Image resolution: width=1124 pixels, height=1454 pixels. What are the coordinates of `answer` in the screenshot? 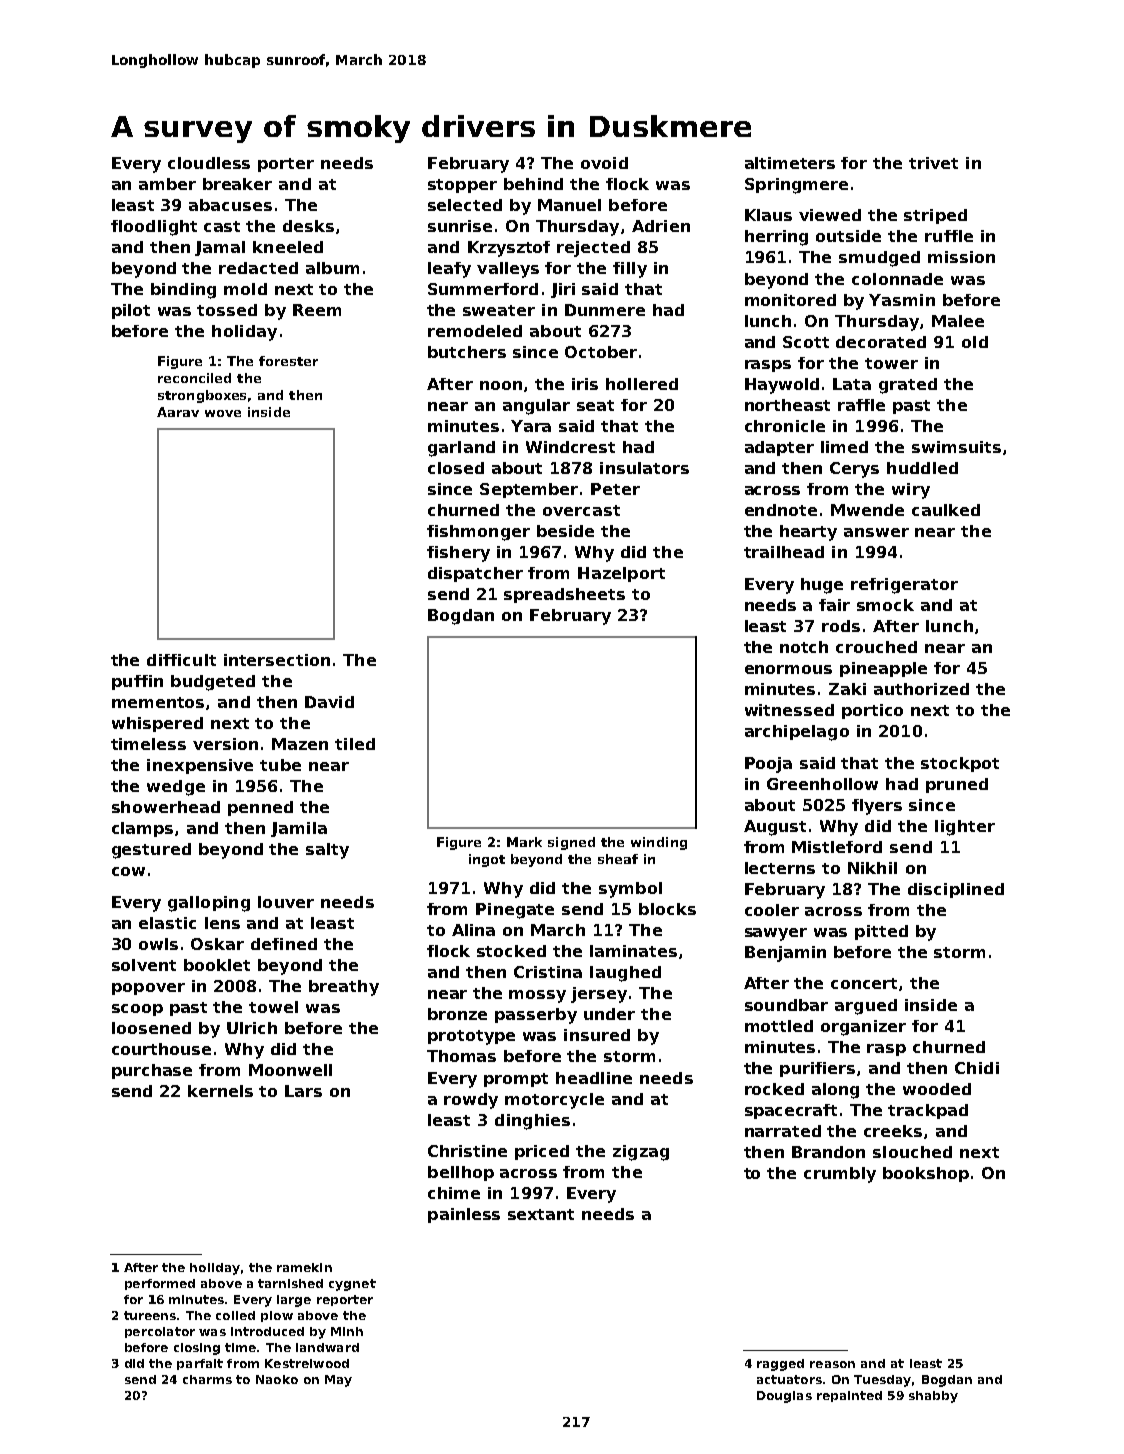 It's located at (876, 532).
